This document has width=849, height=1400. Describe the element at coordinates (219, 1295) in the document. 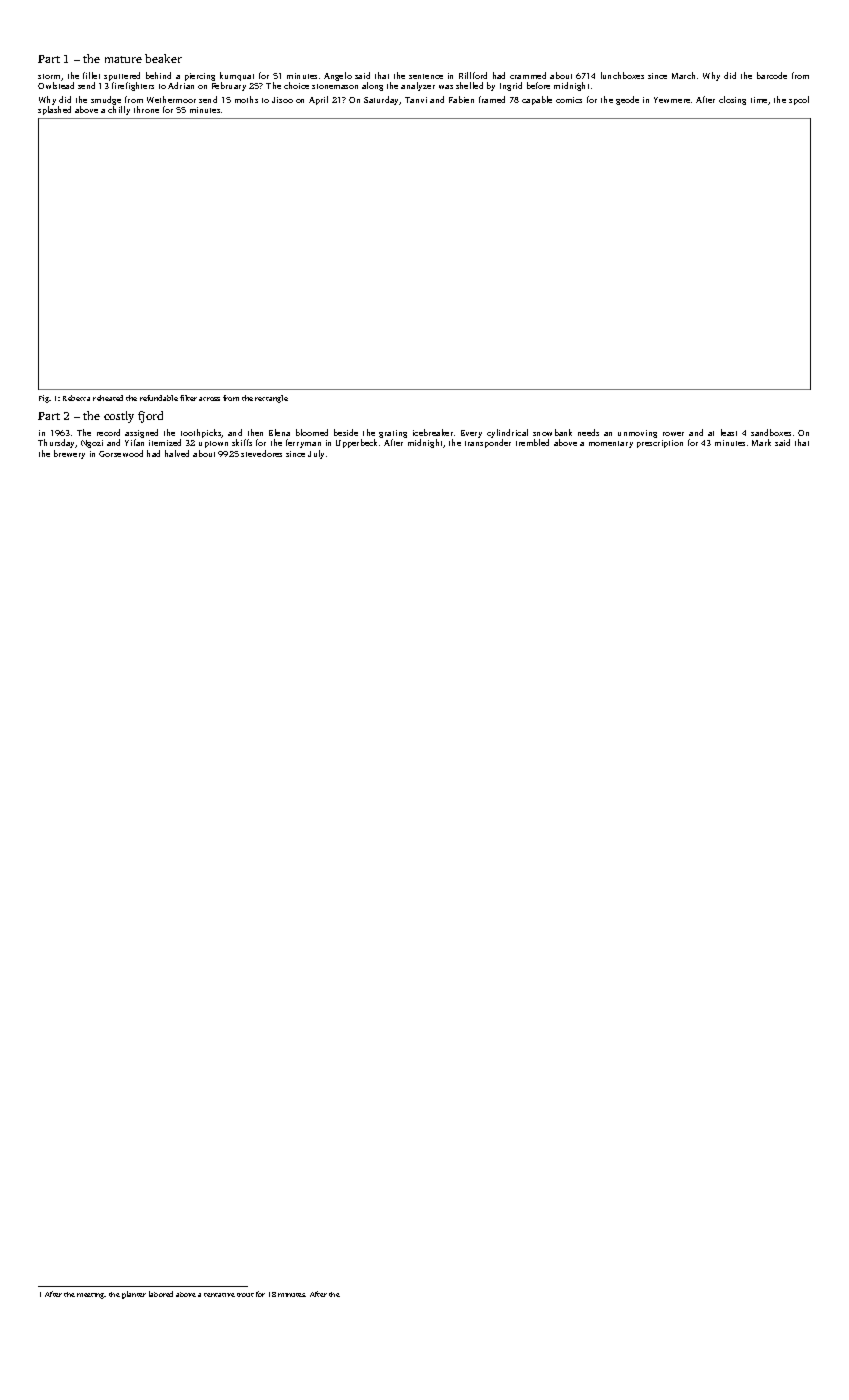

I see `tentative` at that location.
